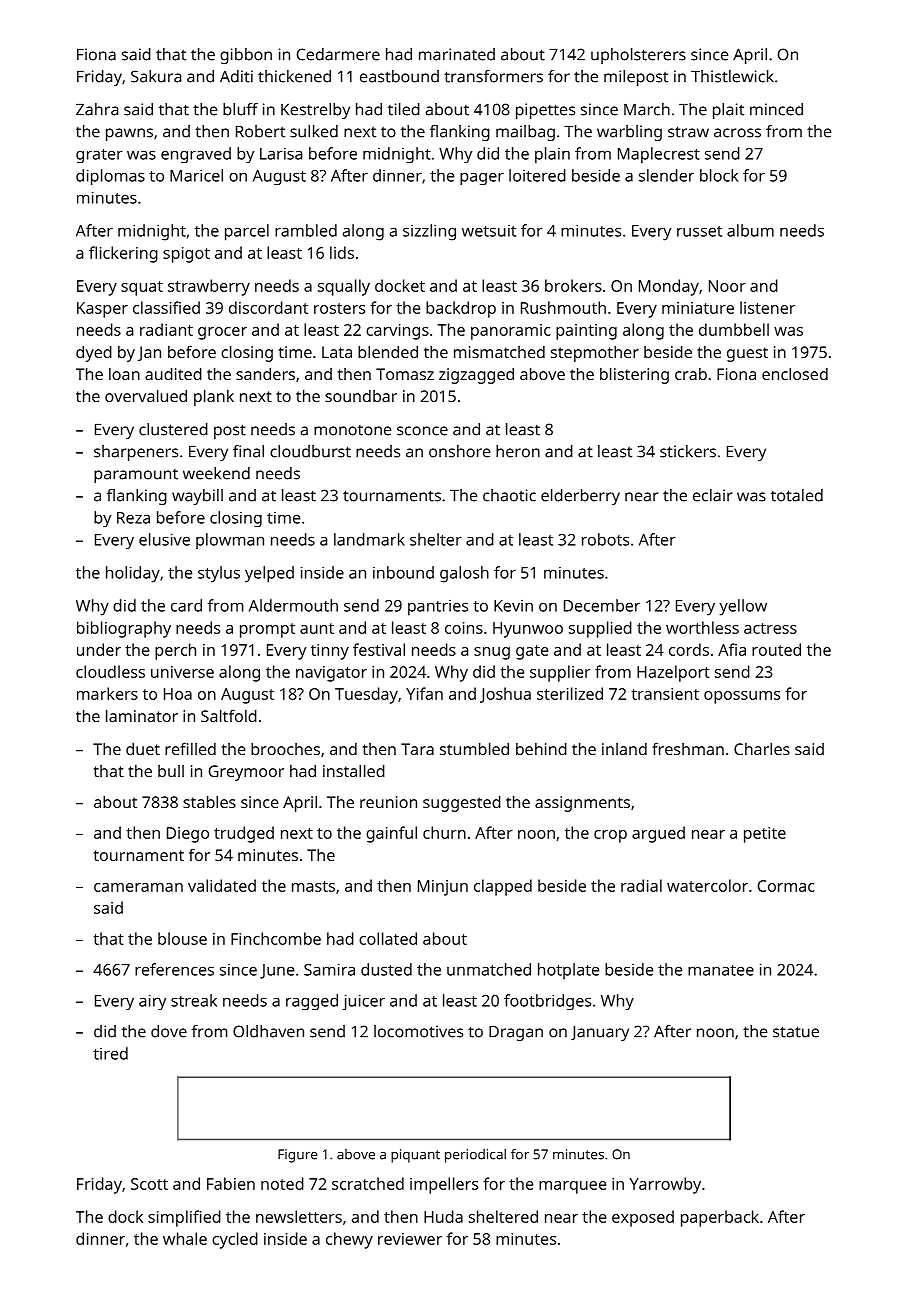 This screenshot has width=908, height=1316. What do you see at coordinates (443, 1216) in the screenshot?
I see `Huda` at bounding box center [443, 1216].
